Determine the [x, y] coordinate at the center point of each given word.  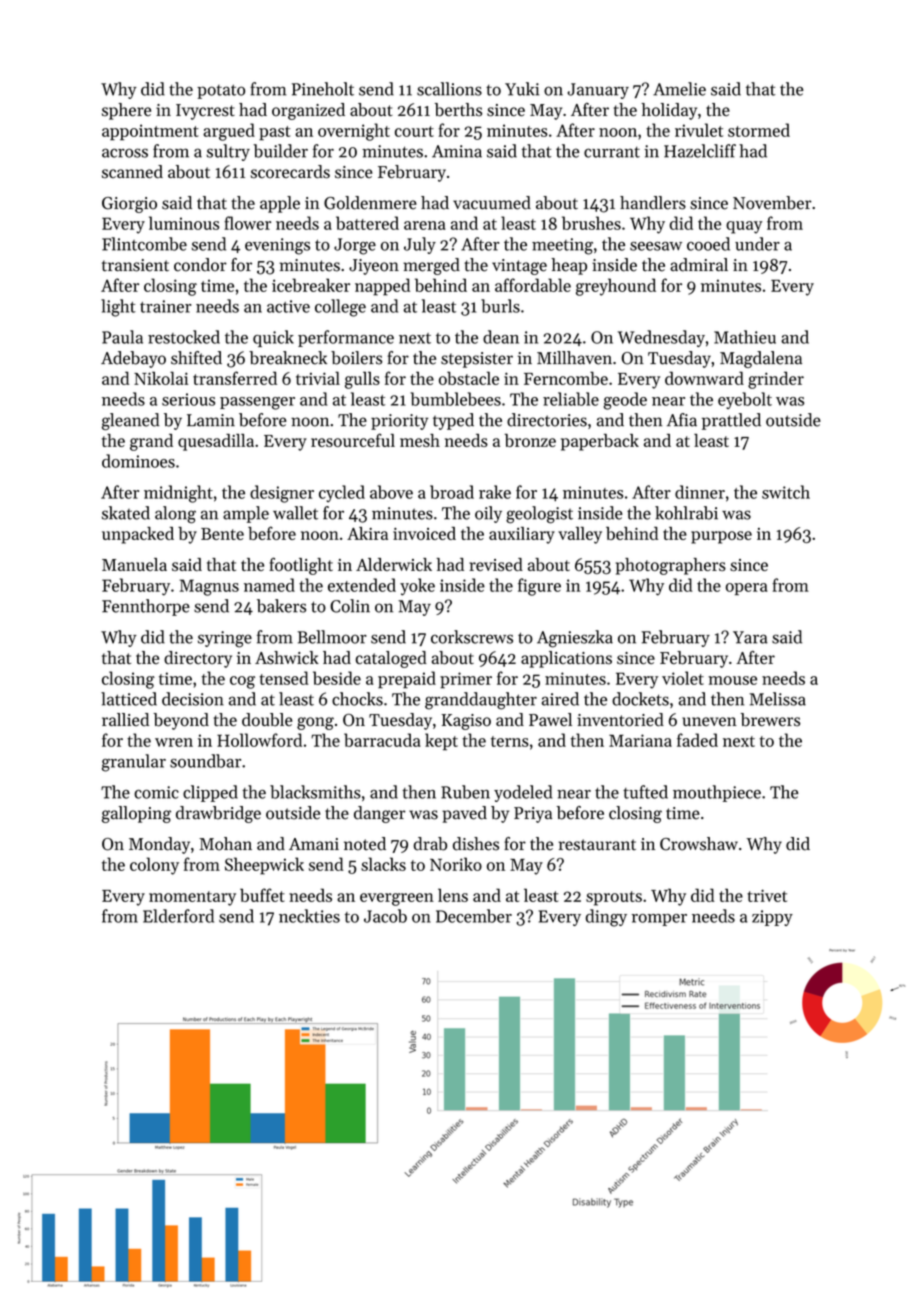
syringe [225, 639]
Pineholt [323, 89]
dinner [700, 492]
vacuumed [492, 203]
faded [697, 740]
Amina [457, 151]
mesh [420, 440]
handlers [653, 203]
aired [560, 699]
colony [154, 866]
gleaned [130, 421]
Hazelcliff [700, 151]
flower [247, 223]
